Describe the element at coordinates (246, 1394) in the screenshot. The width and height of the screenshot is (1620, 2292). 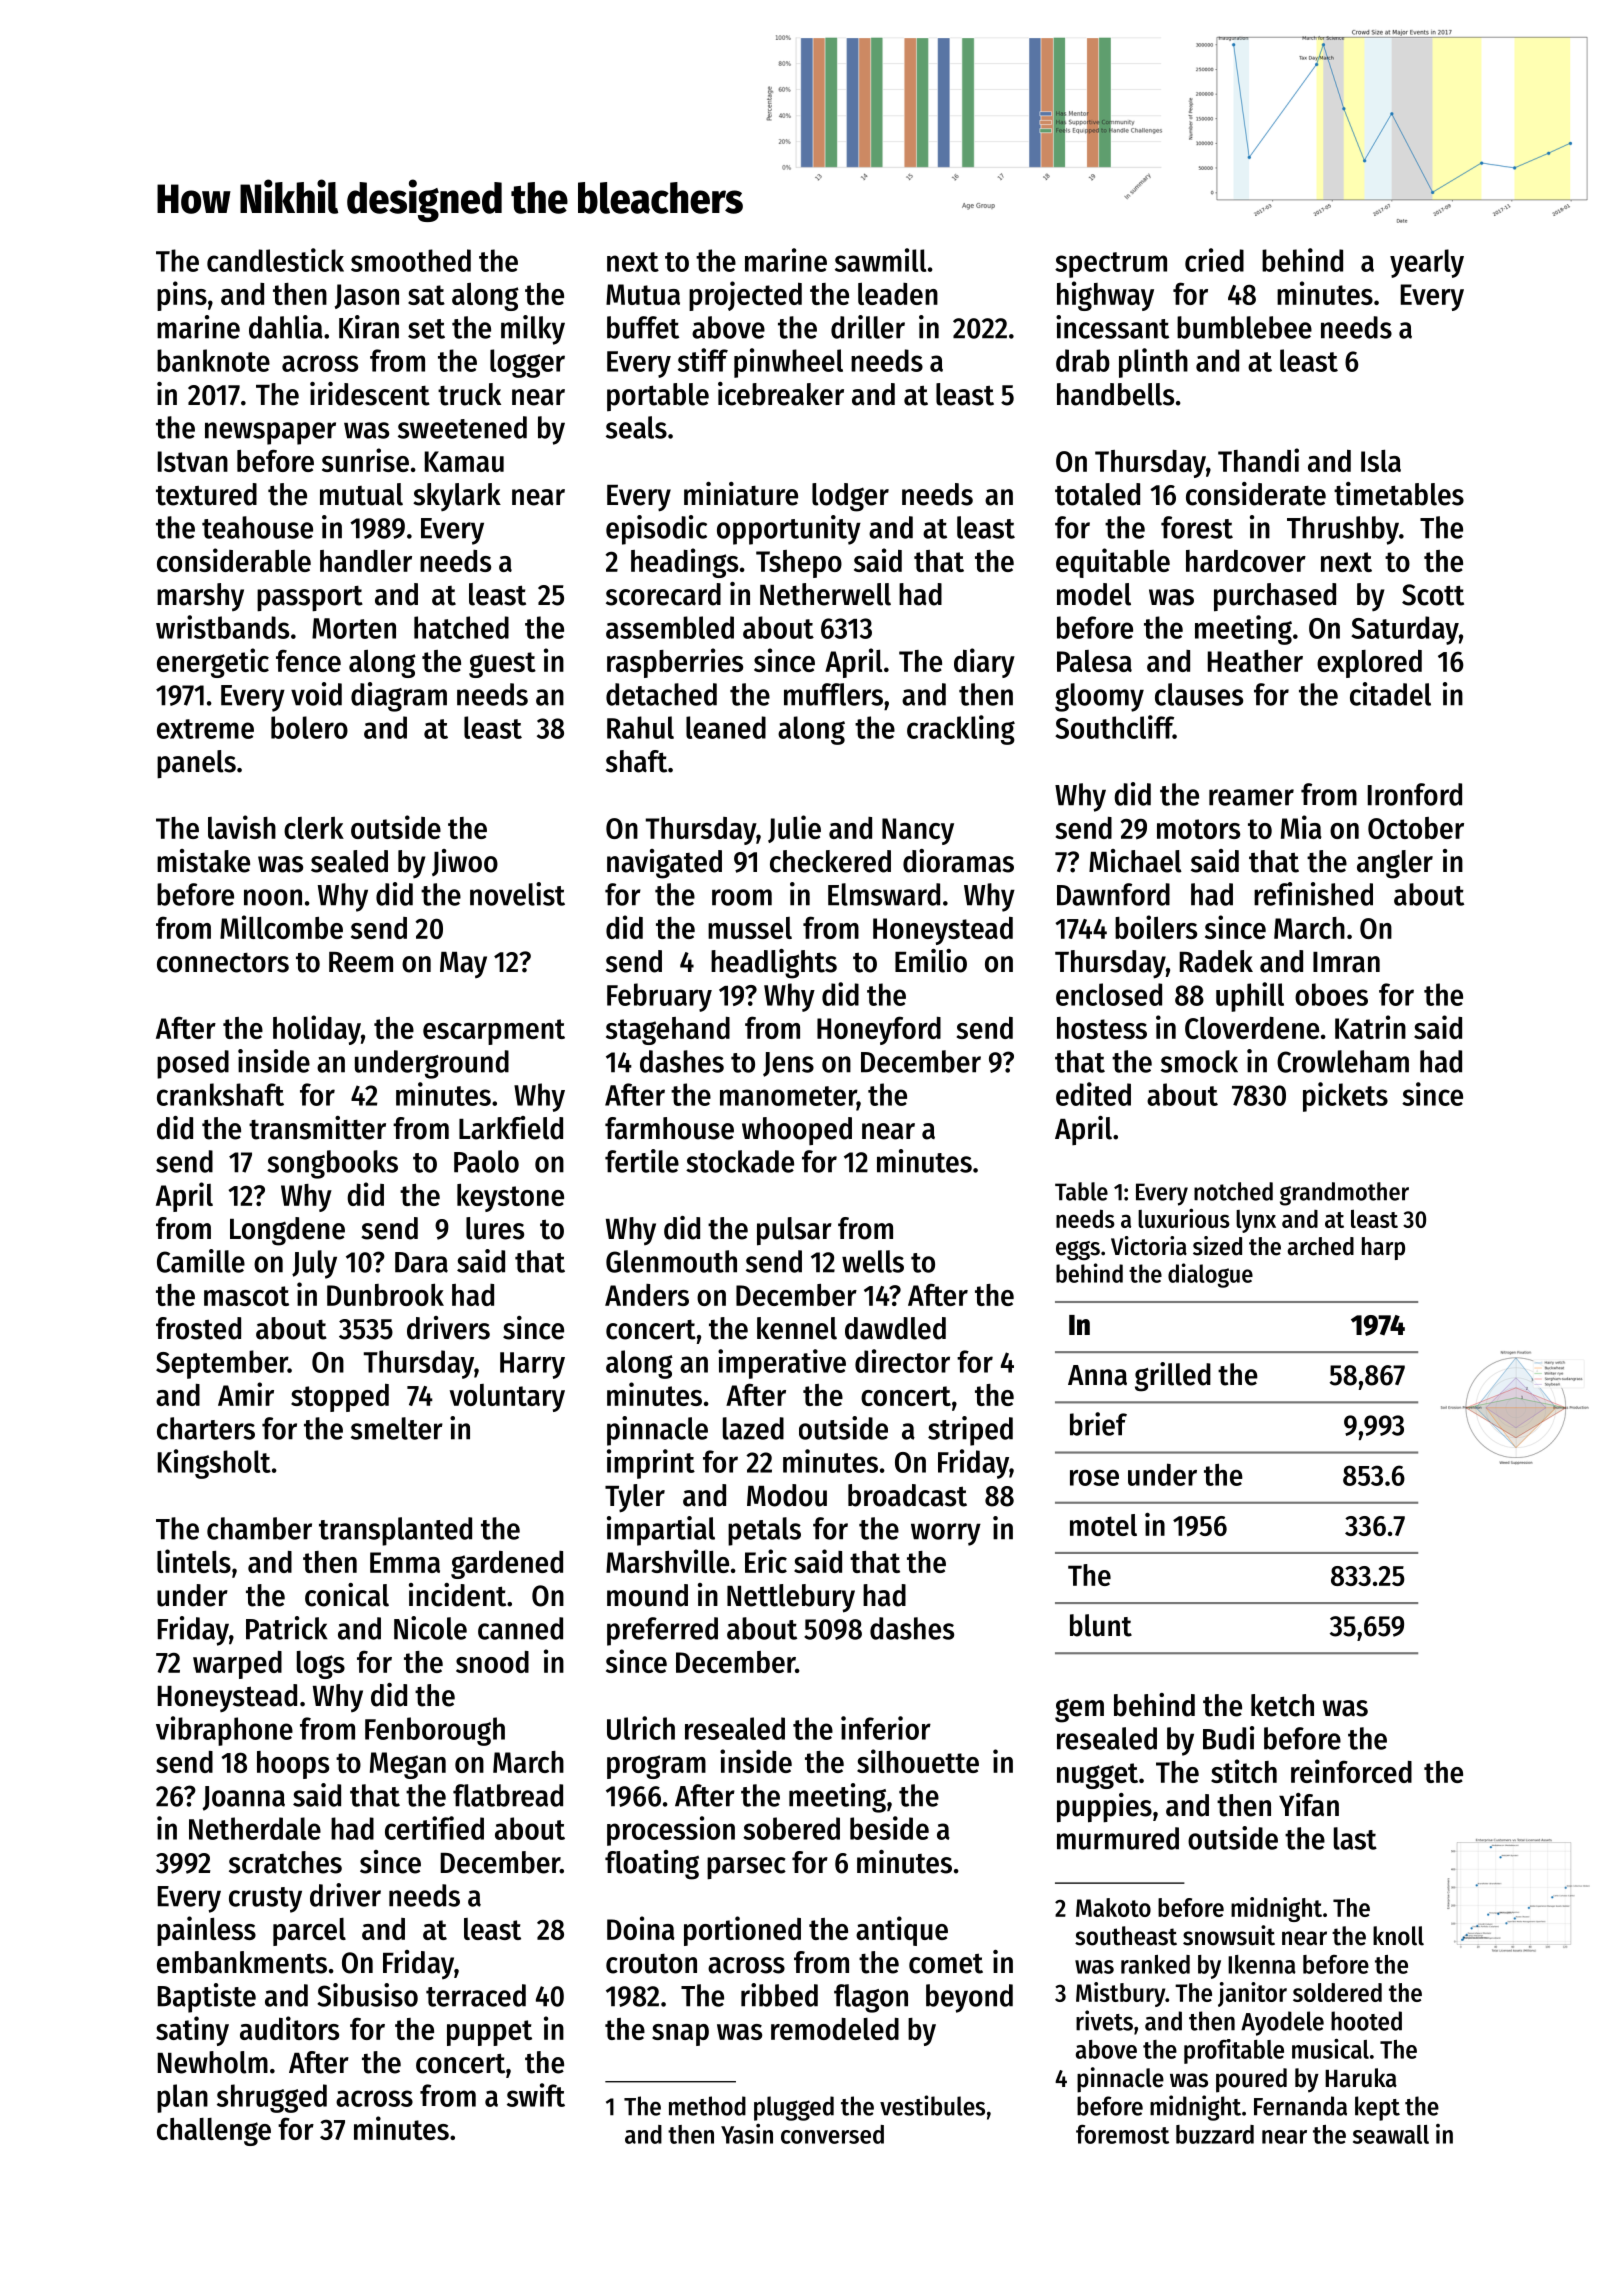
I see `Amir` at that location.
